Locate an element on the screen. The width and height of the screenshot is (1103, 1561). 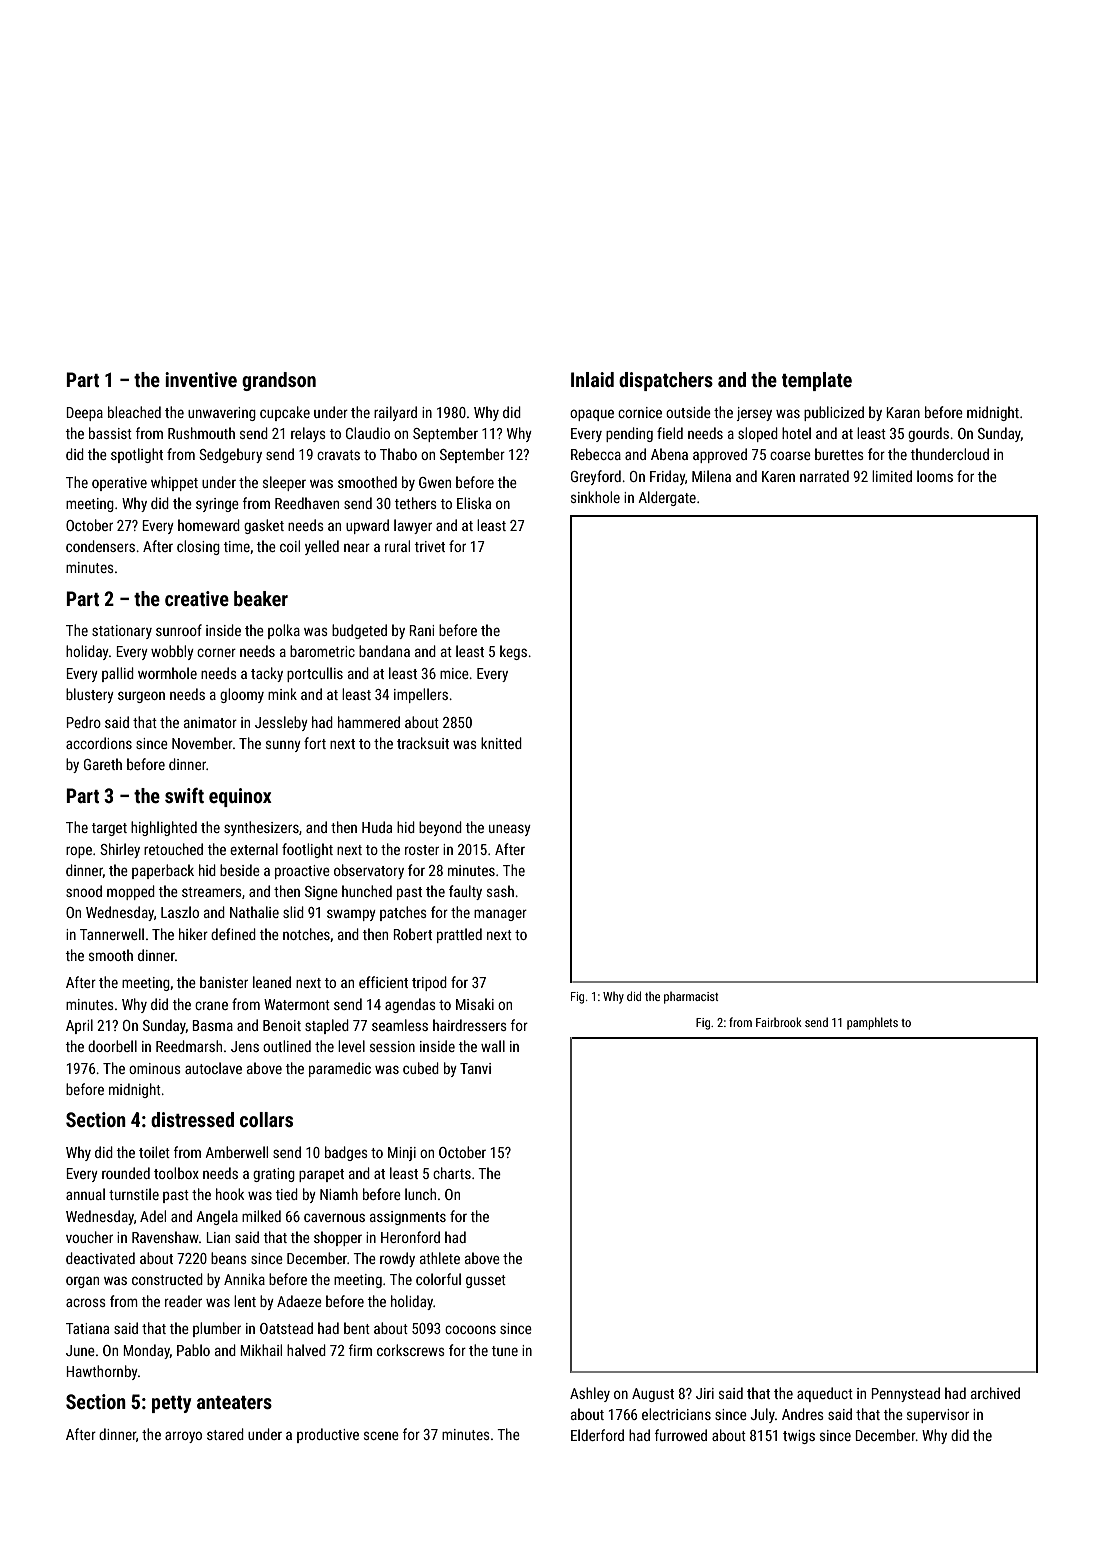
looms is located at coordinates (935, 476).
